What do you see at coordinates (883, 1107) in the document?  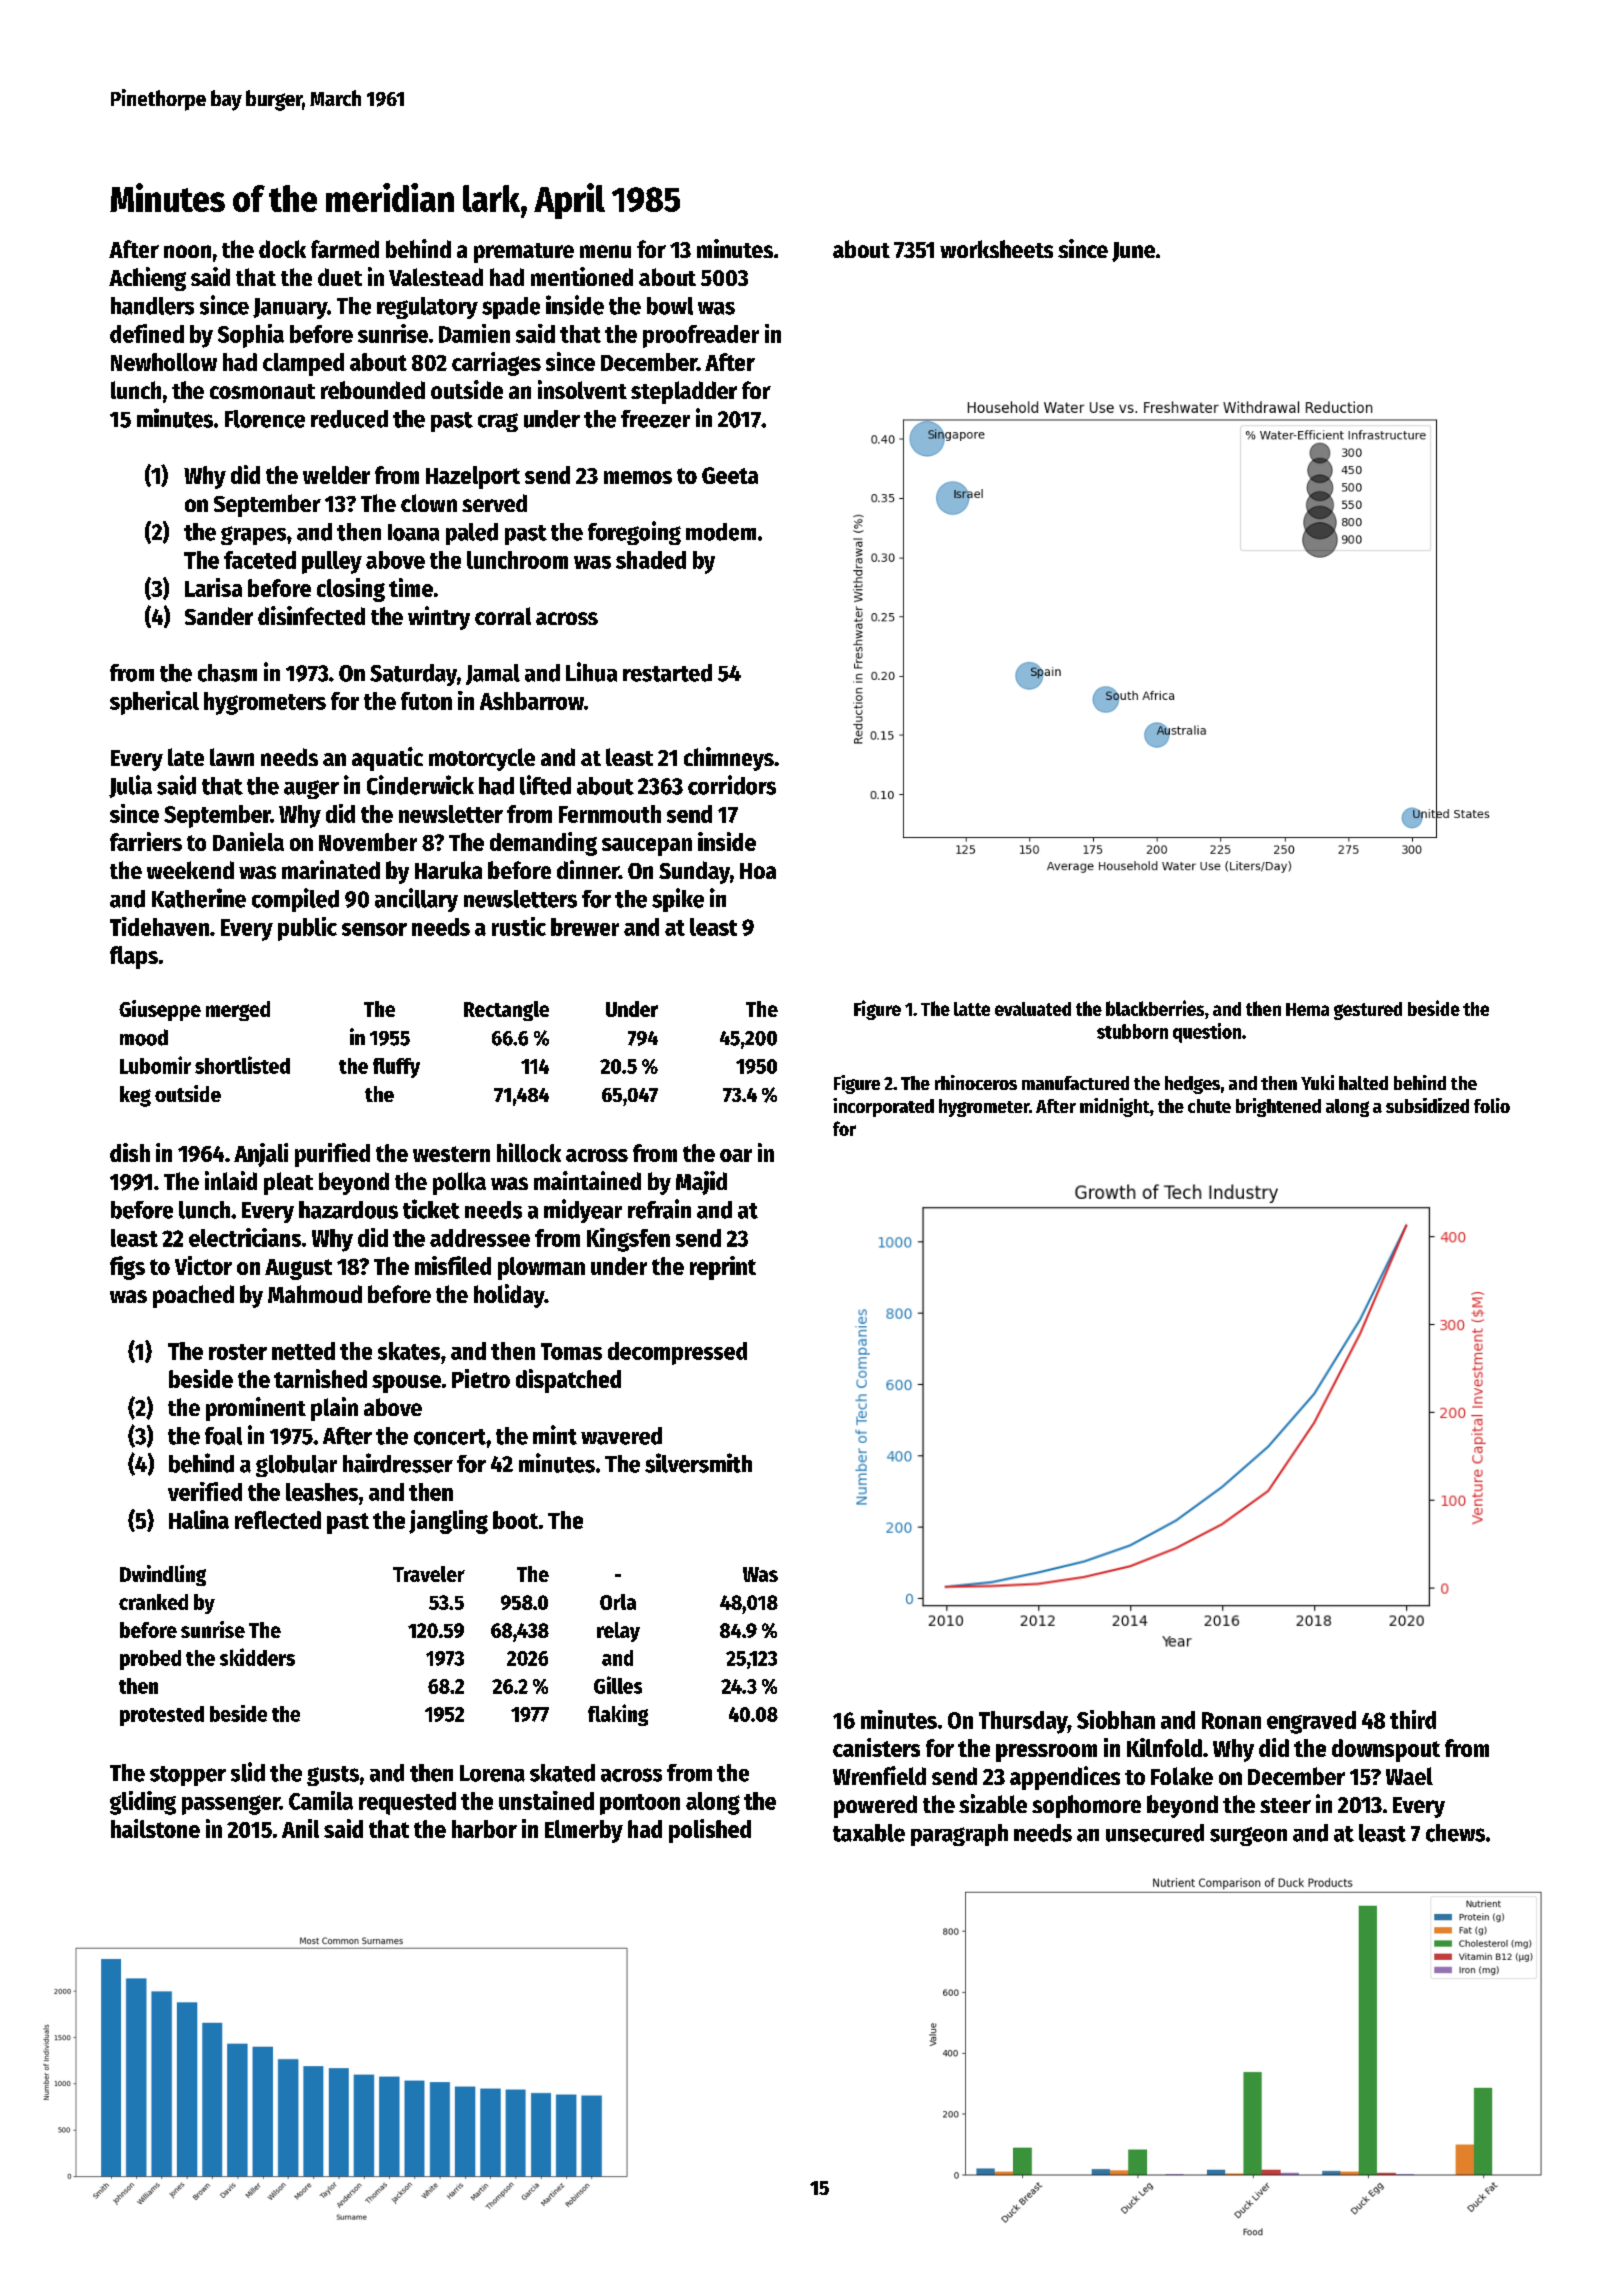 I see `incorporated` at bounding box center [883, 1107].
